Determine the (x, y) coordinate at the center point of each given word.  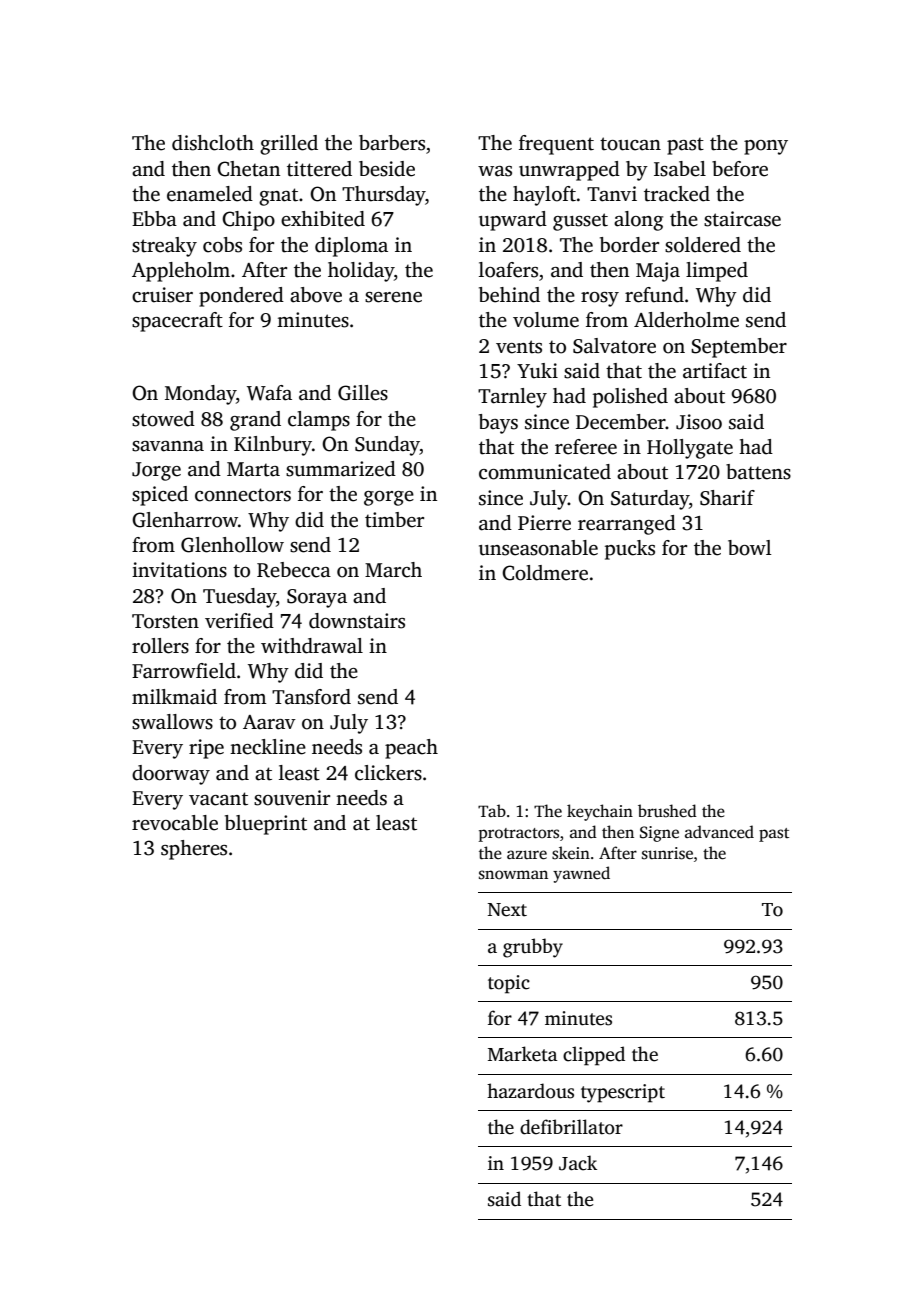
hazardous (530, 1091)
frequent (556, 145)
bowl (749, 548)
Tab (492, 810)
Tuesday (239, 598)
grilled (289, 145)
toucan (630, 144)
